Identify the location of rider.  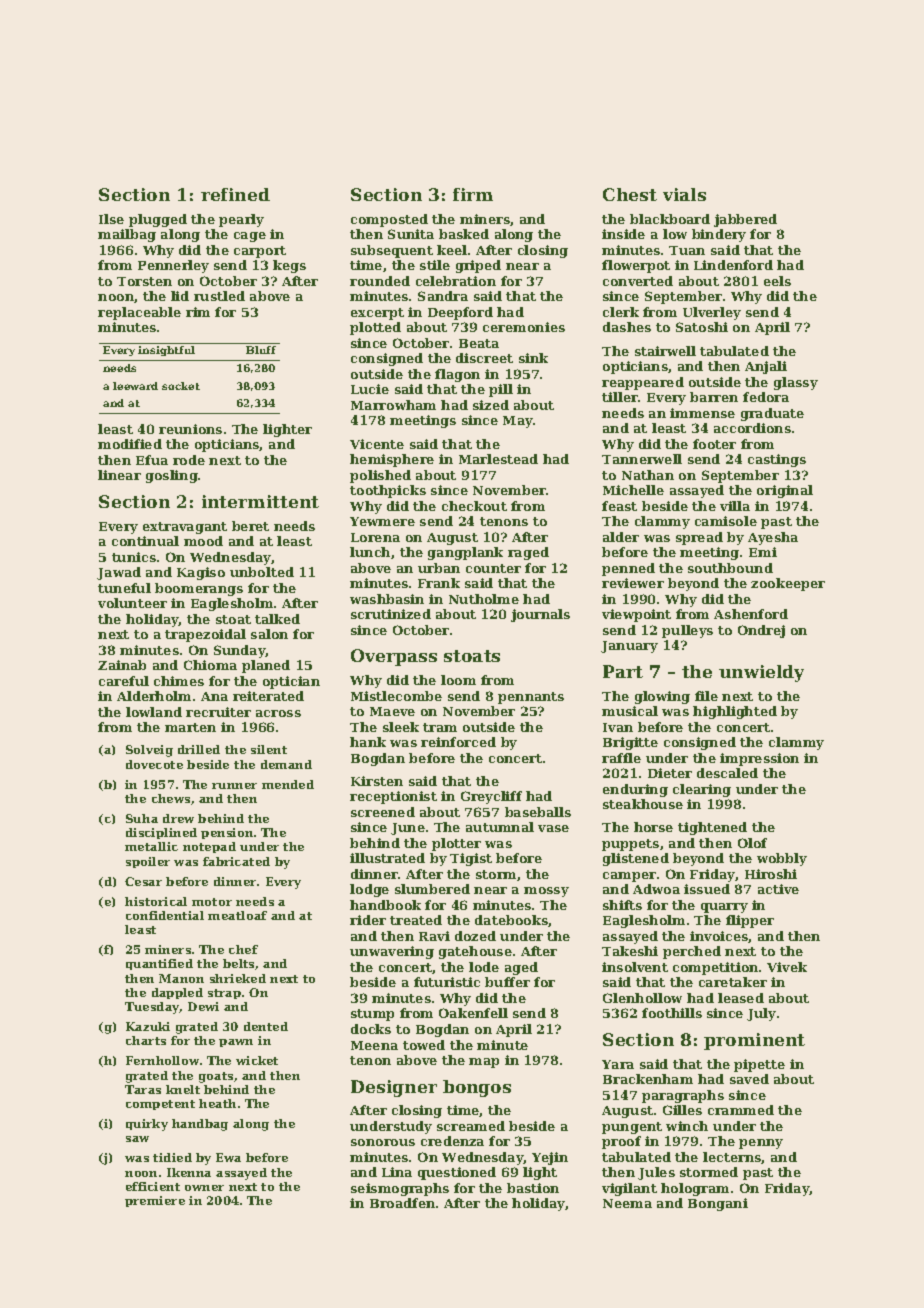
(368, 920).
